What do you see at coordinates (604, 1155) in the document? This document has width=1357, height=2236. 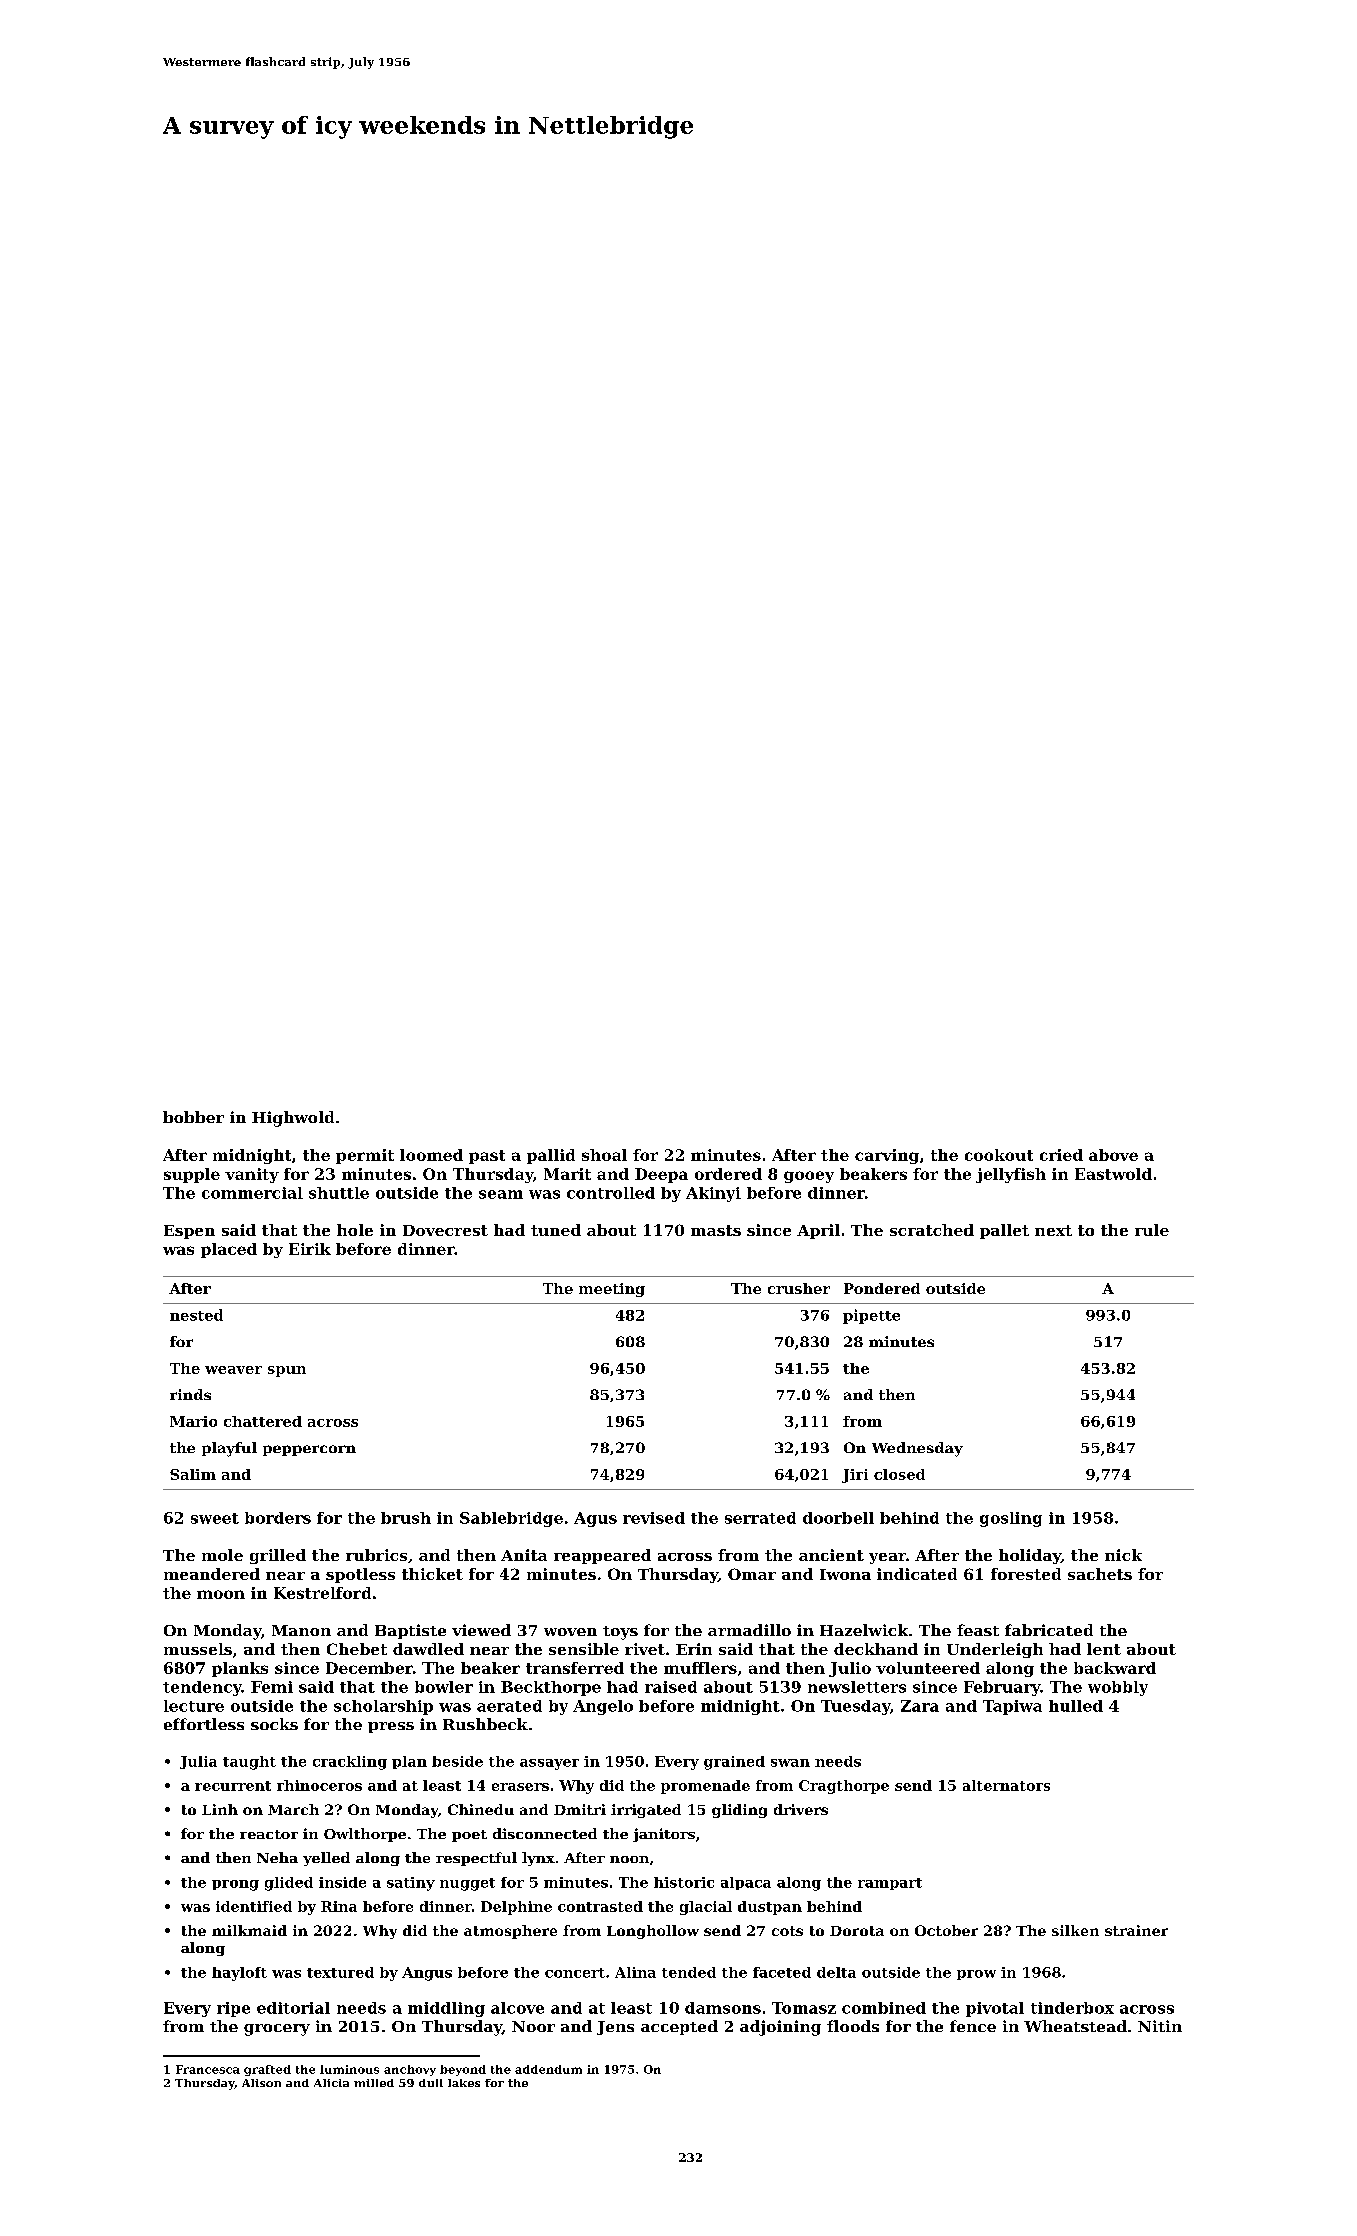 I see `shoal` at bounding box center [604, 1155].
